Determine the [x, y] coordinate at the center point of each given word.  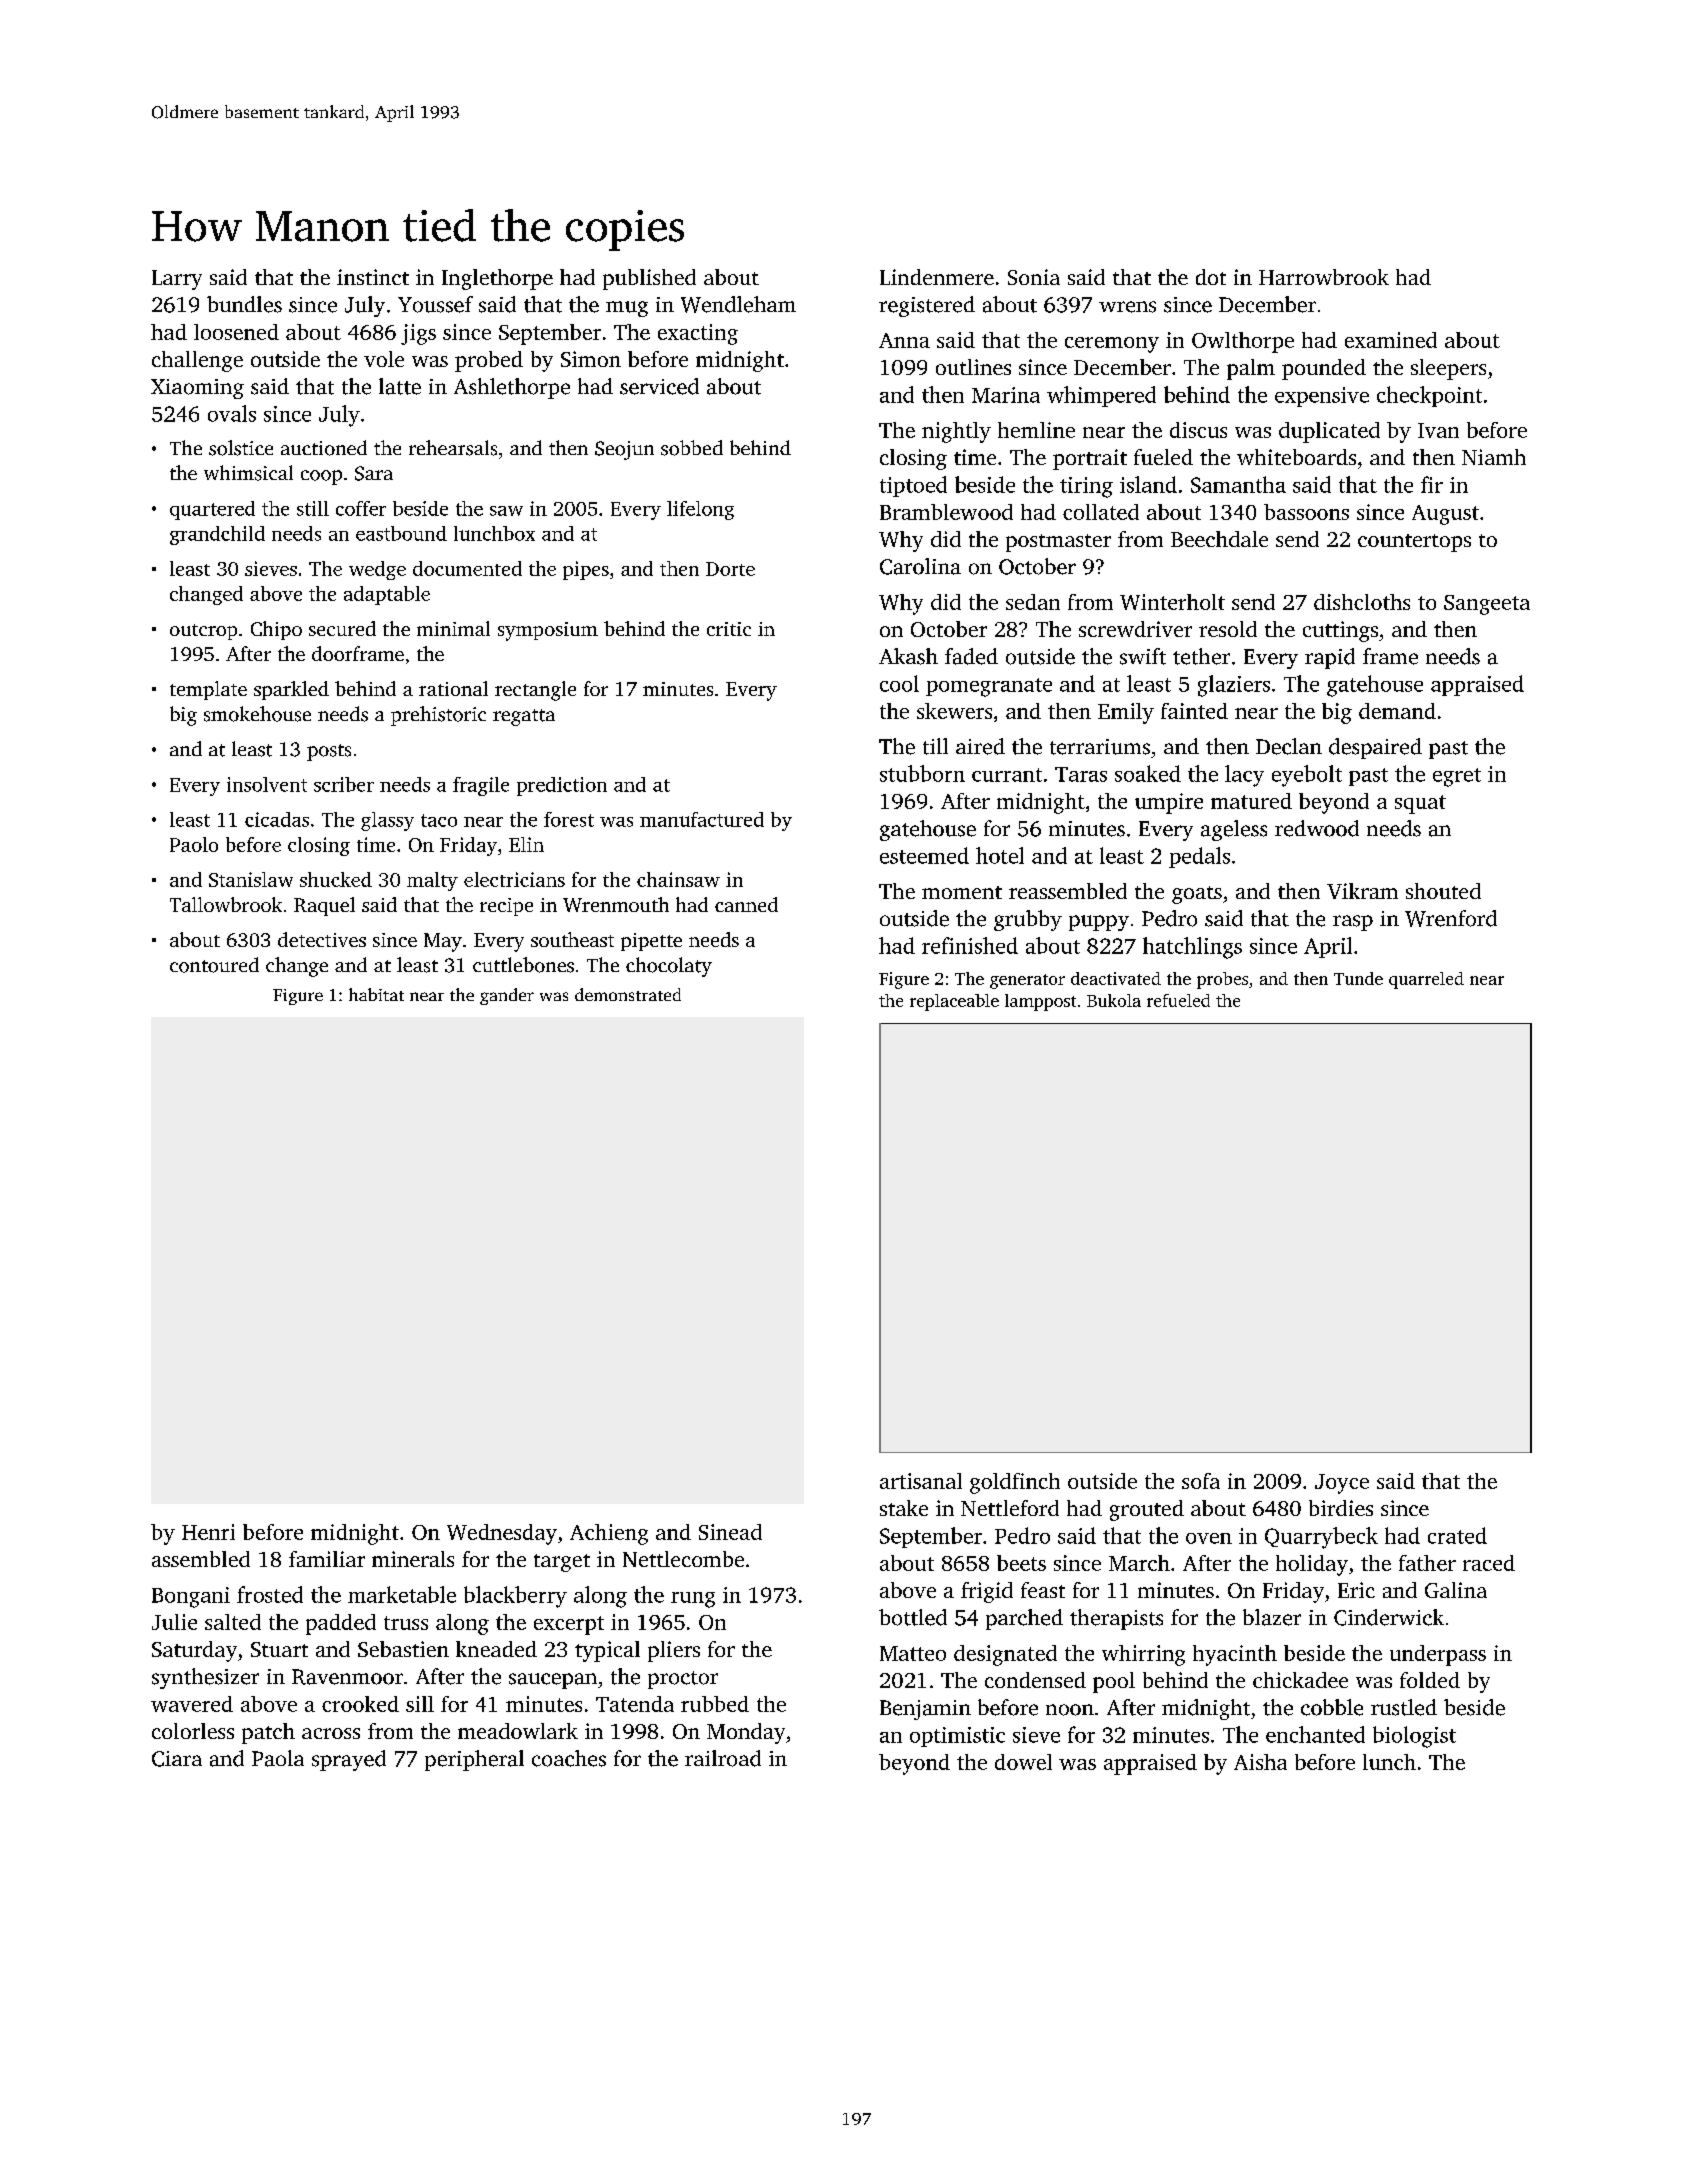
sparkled [291, 690]
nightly [956, 432]
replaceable [954, 1002]
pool [1114, 1682]
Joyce [1342, 1484]
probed [489, 361]
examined [1391, 340]
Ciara [177, 1759]
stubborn [922, 773]
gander [507, 996]
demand [1397, 711]
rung [693, 1600]
